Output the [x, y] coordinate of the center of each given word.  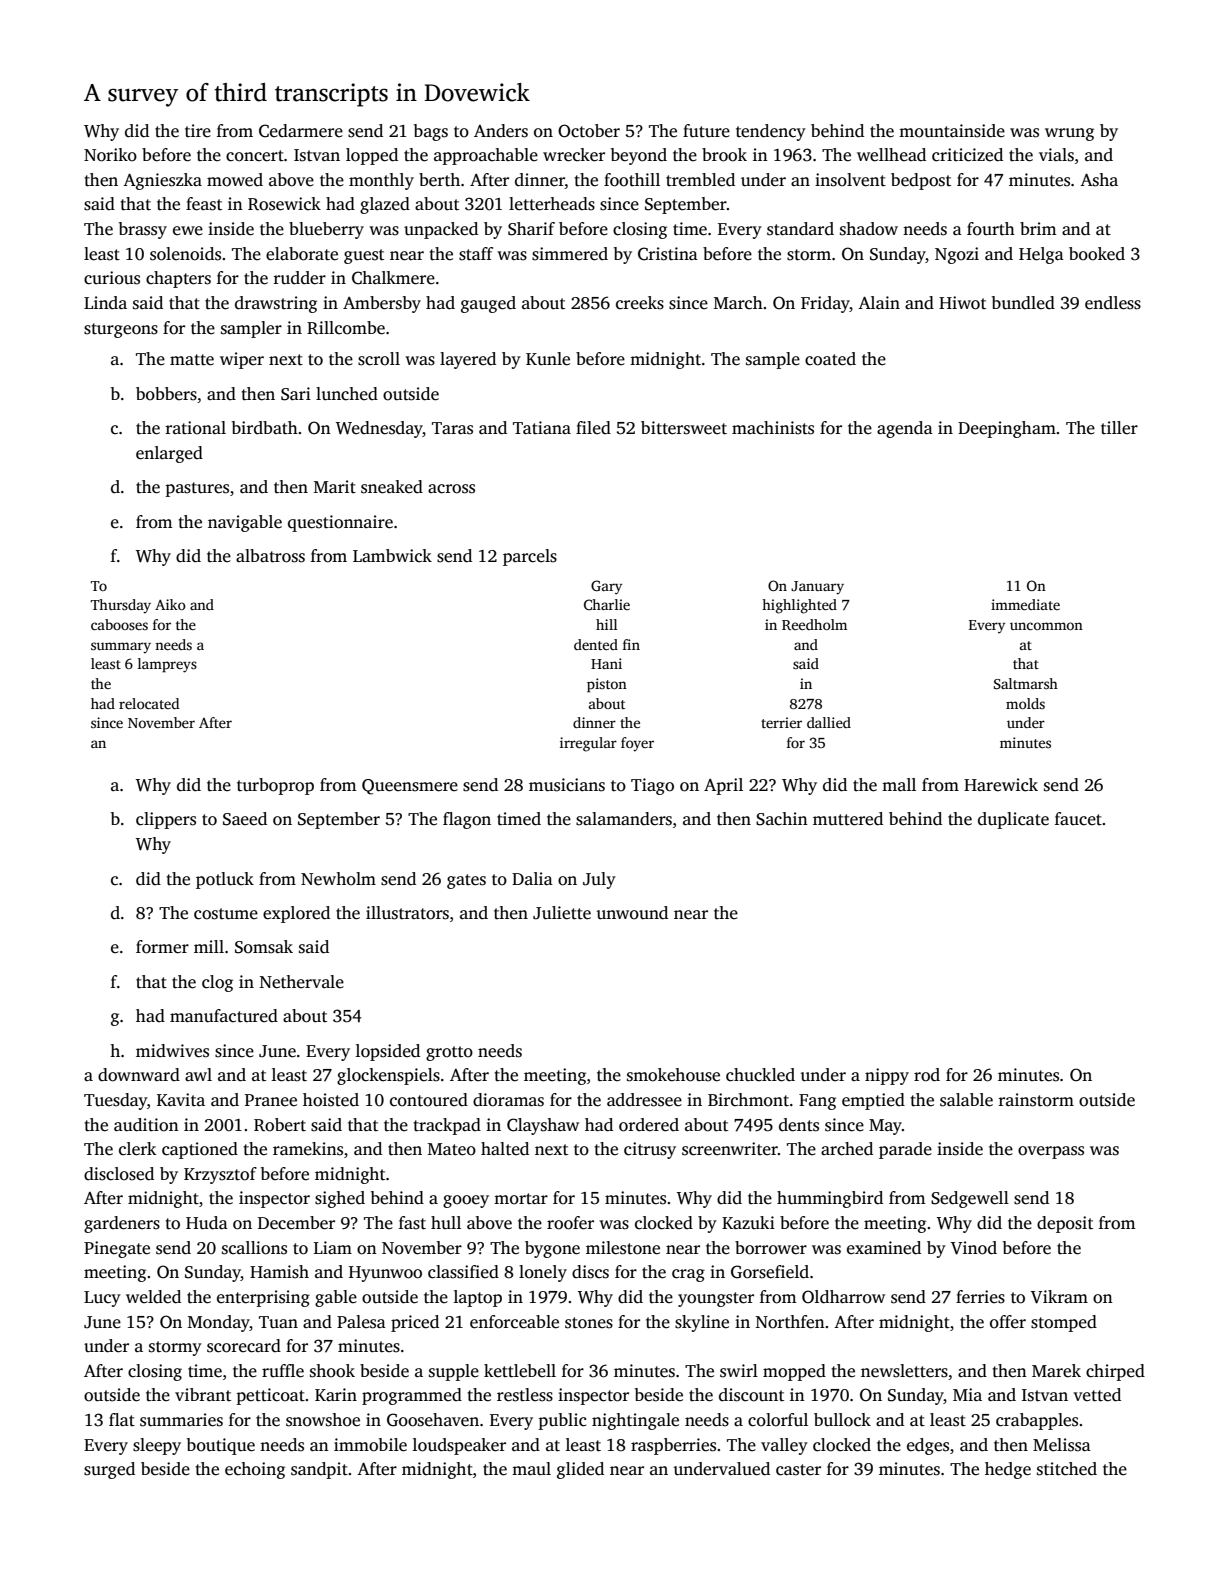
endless [1113, 303]
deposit [1065, 1224]
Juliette [562, 913]
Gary [606, 587]
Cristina [668, 254]
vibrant [203, 1395]
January [817, 588]
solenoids [185, 254]
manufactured [224, 1016]
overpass [1051, 1152]
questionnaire [340, 523]
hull [446, 1222]
